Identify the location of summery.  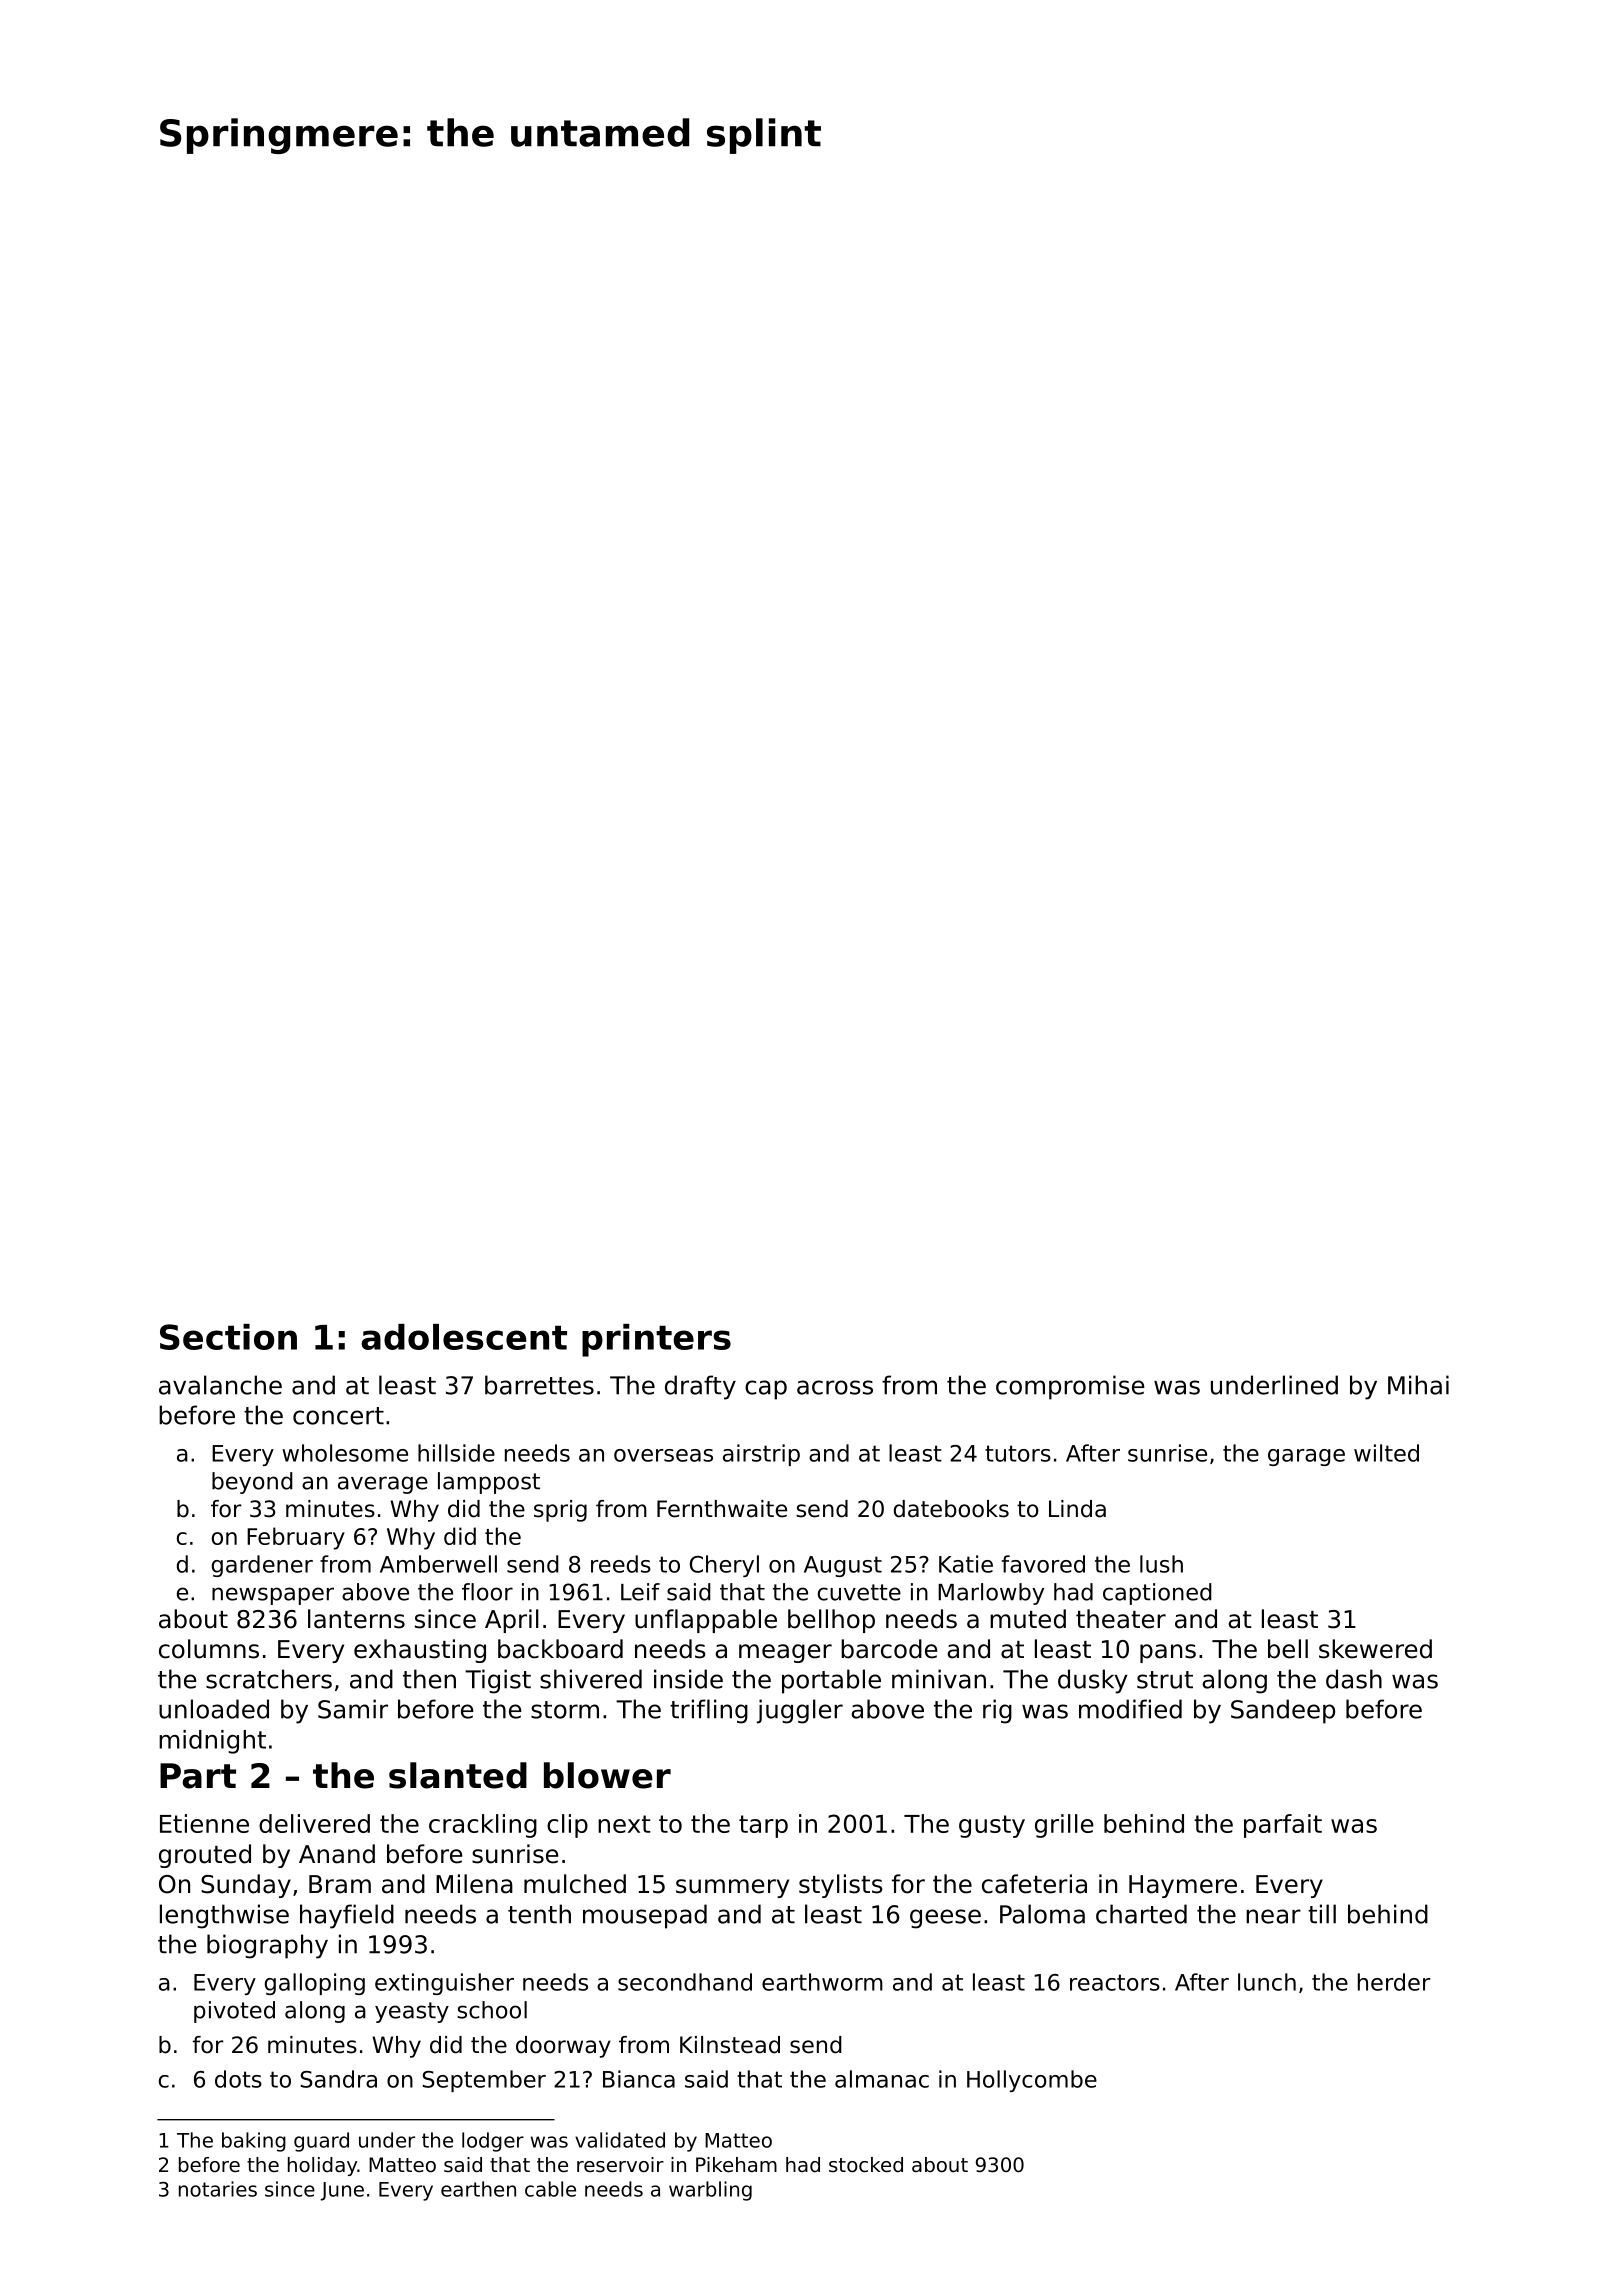
(732, 1888).
